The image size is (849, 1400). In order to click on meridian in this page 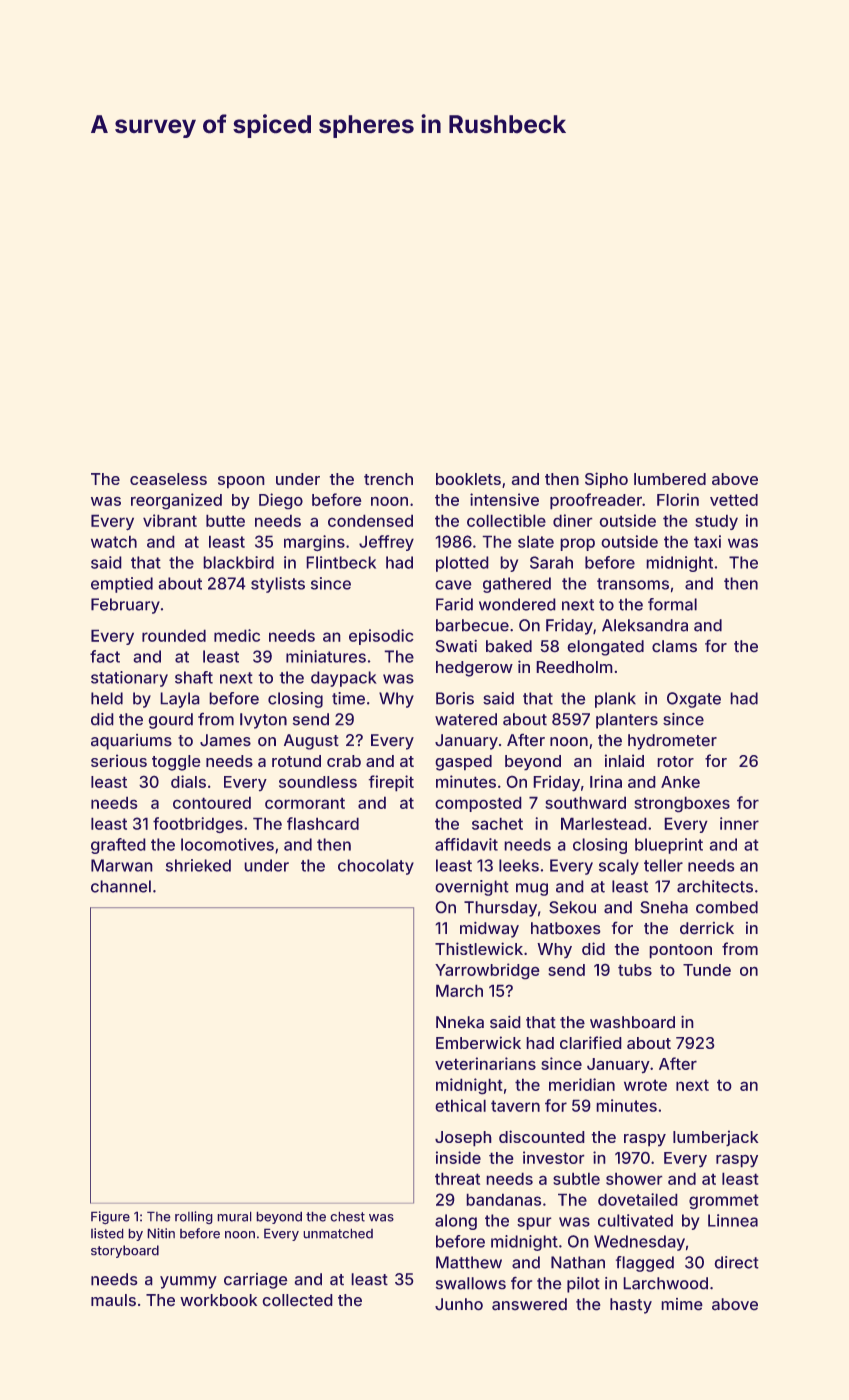, I will do `click(582, 1084)`.
